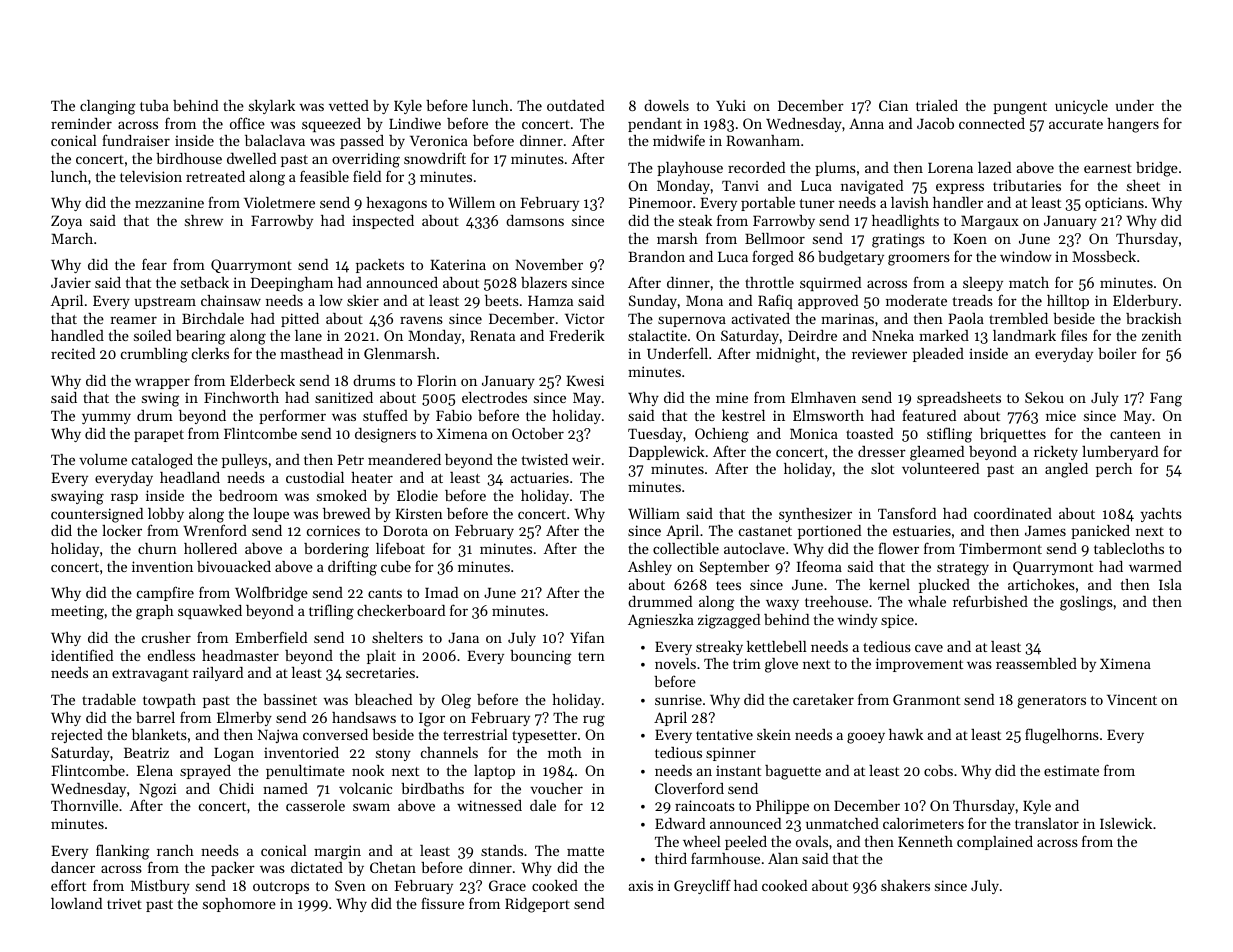  What do you see at coordinates (153, 335) in the image?
I see `soiled` at bounding box center [153, 335].
